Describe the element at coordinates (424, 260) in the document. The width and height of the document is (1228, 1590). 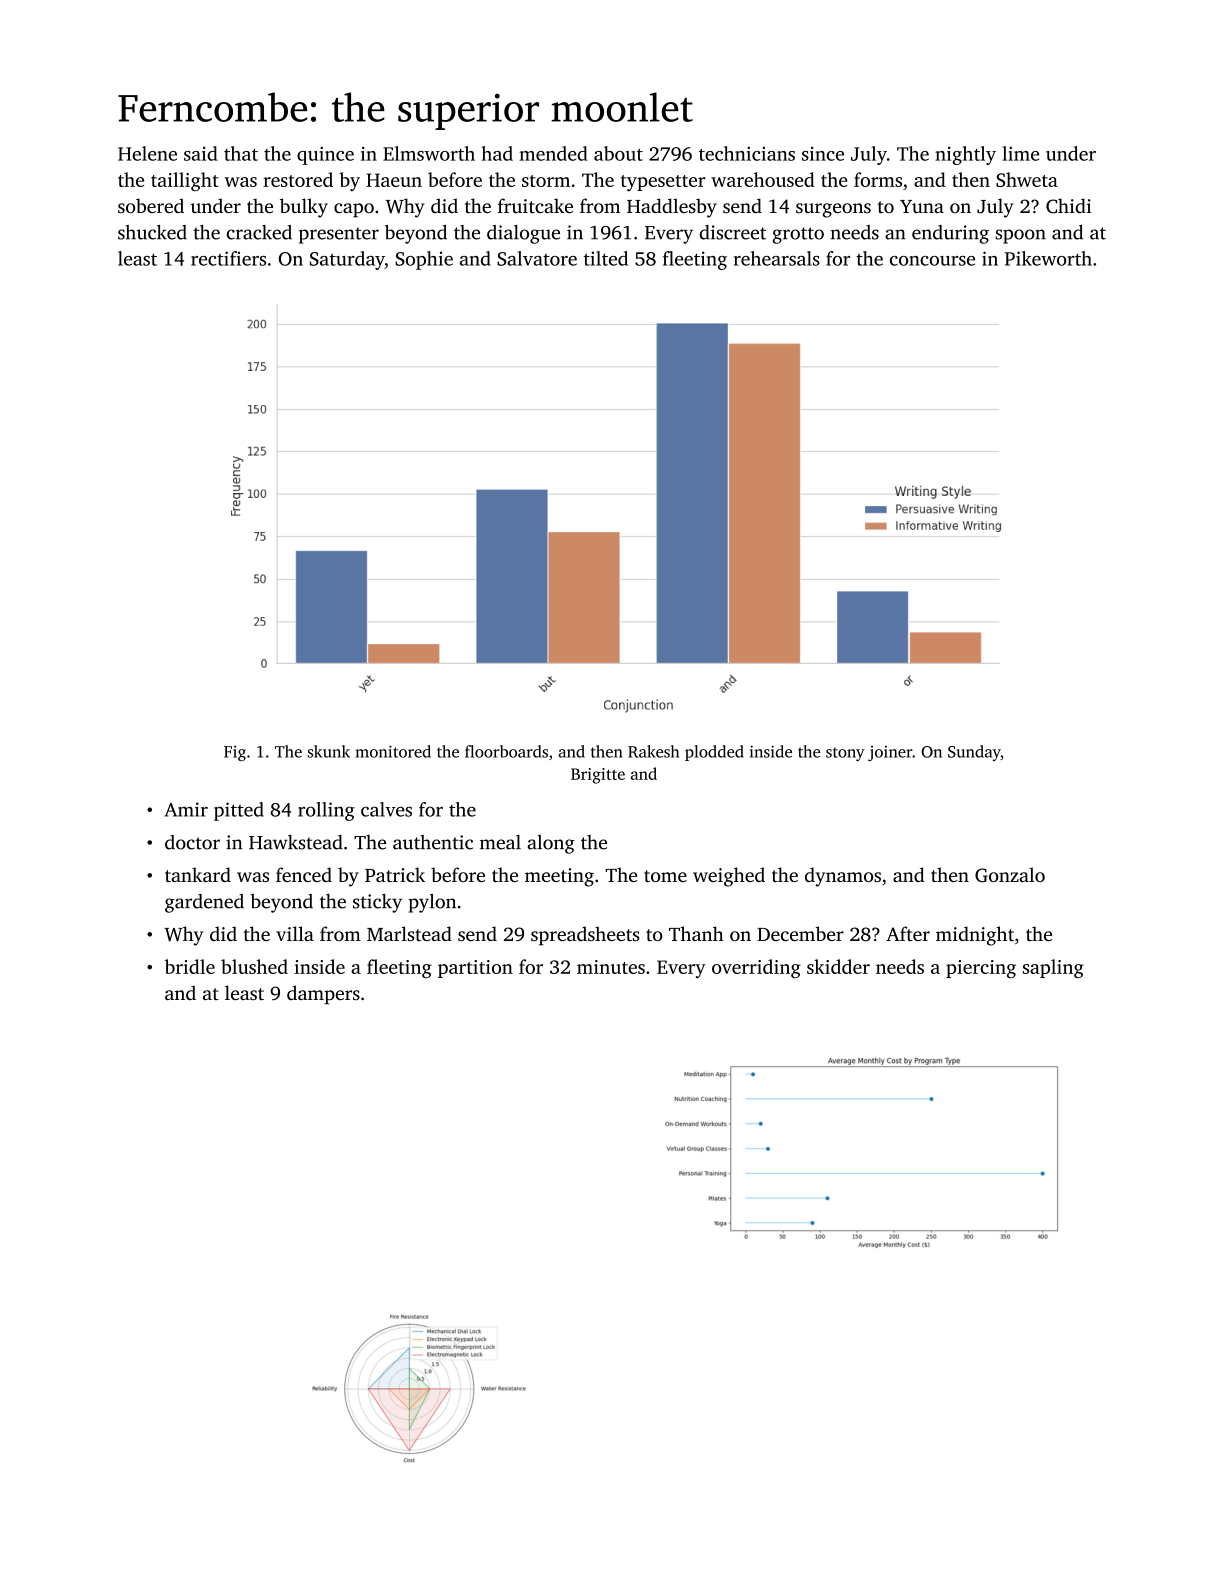
I see `Sophie` at that location.
